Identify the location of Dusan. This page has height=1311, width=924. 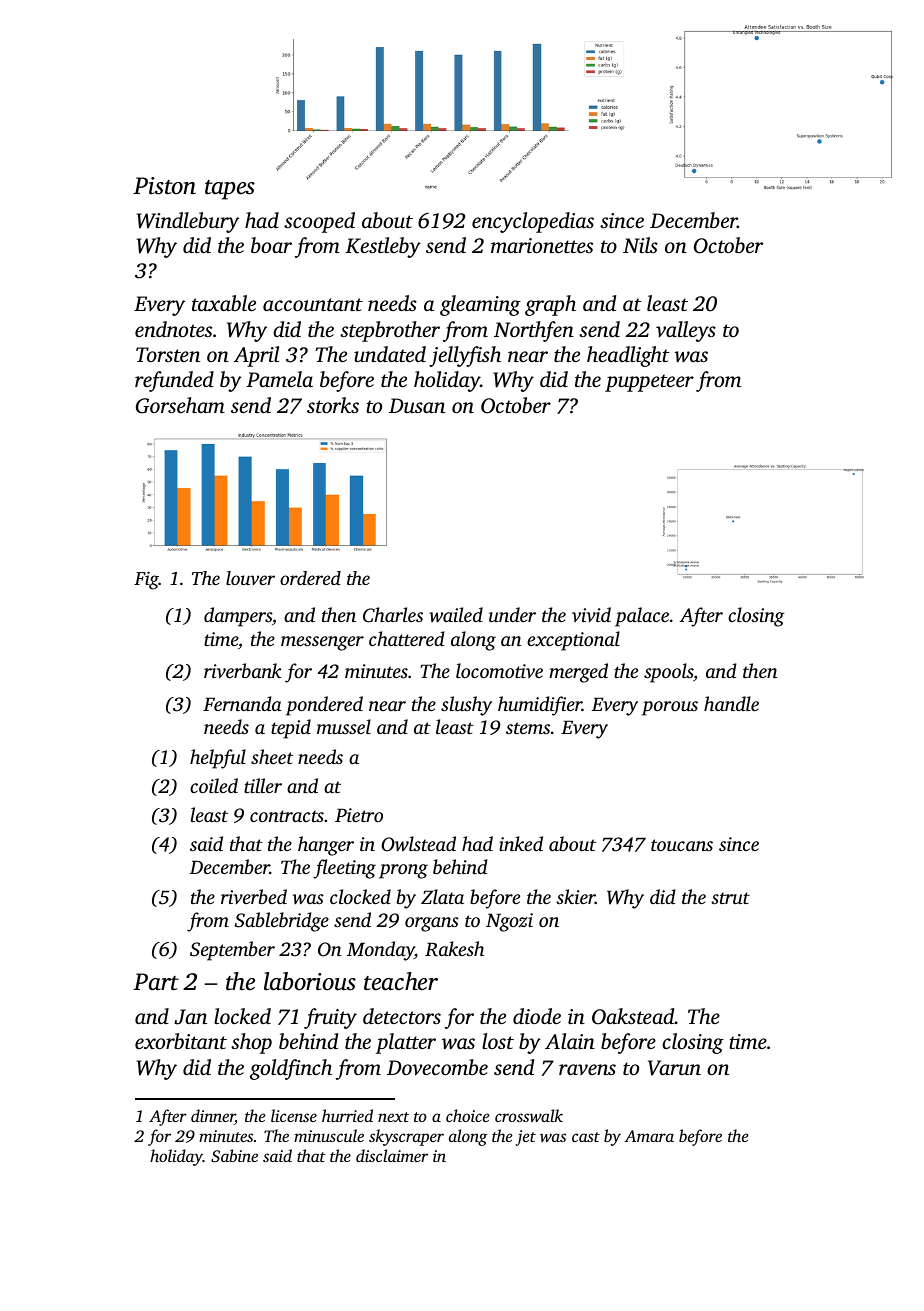
(417, 405).
